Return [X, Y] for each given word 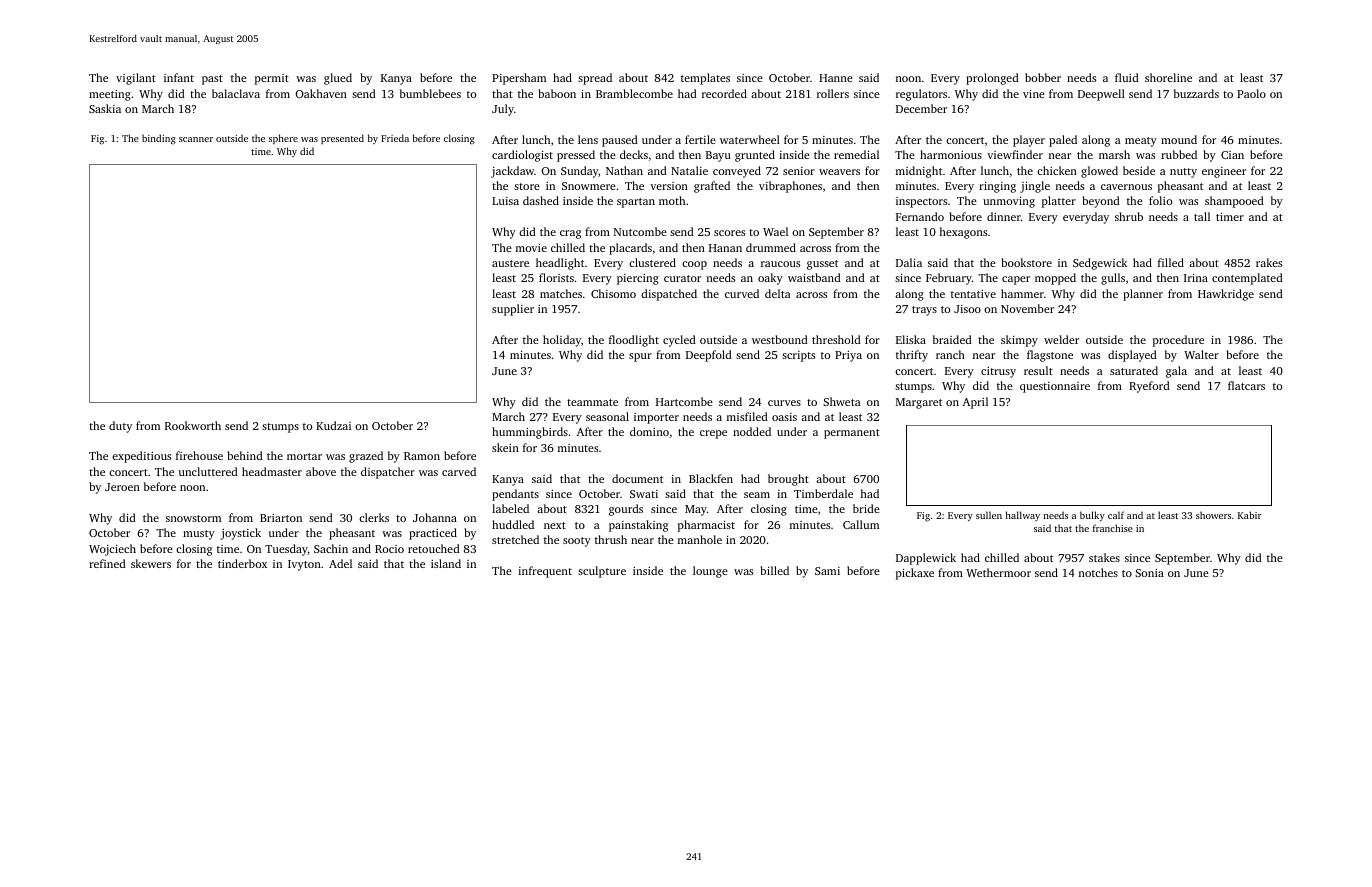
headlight [560, 264]
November [1027, 308]
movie [531, 248]
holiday [562, 341]
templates [705, 79]
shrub [1129, 216]
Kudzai [333, 425]
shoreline [1168, 77]
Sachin [331, 548]
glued [338, 79]
